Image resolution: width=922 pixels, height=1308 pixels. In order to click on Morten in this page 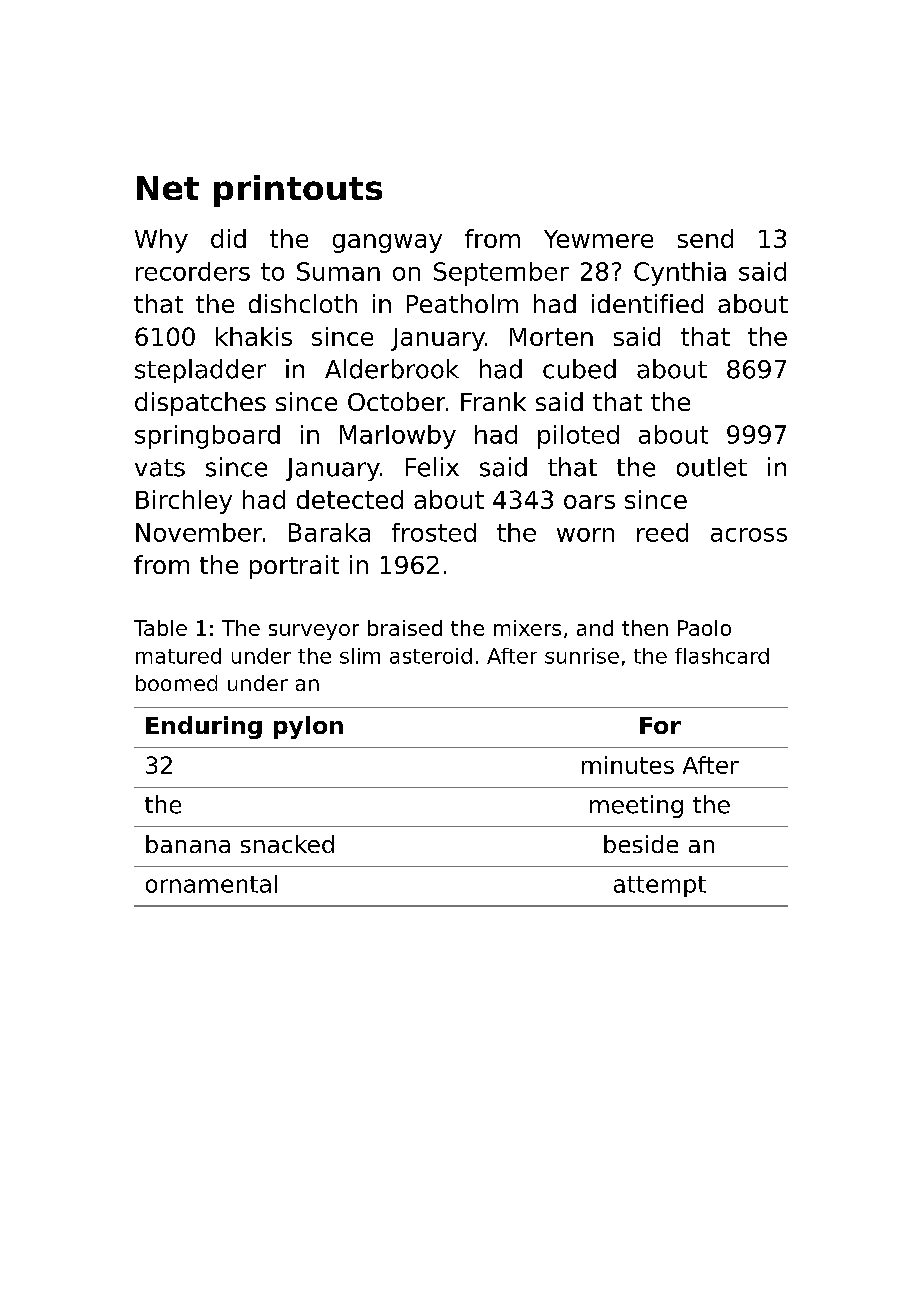, I will do `click(551, 337)`.
